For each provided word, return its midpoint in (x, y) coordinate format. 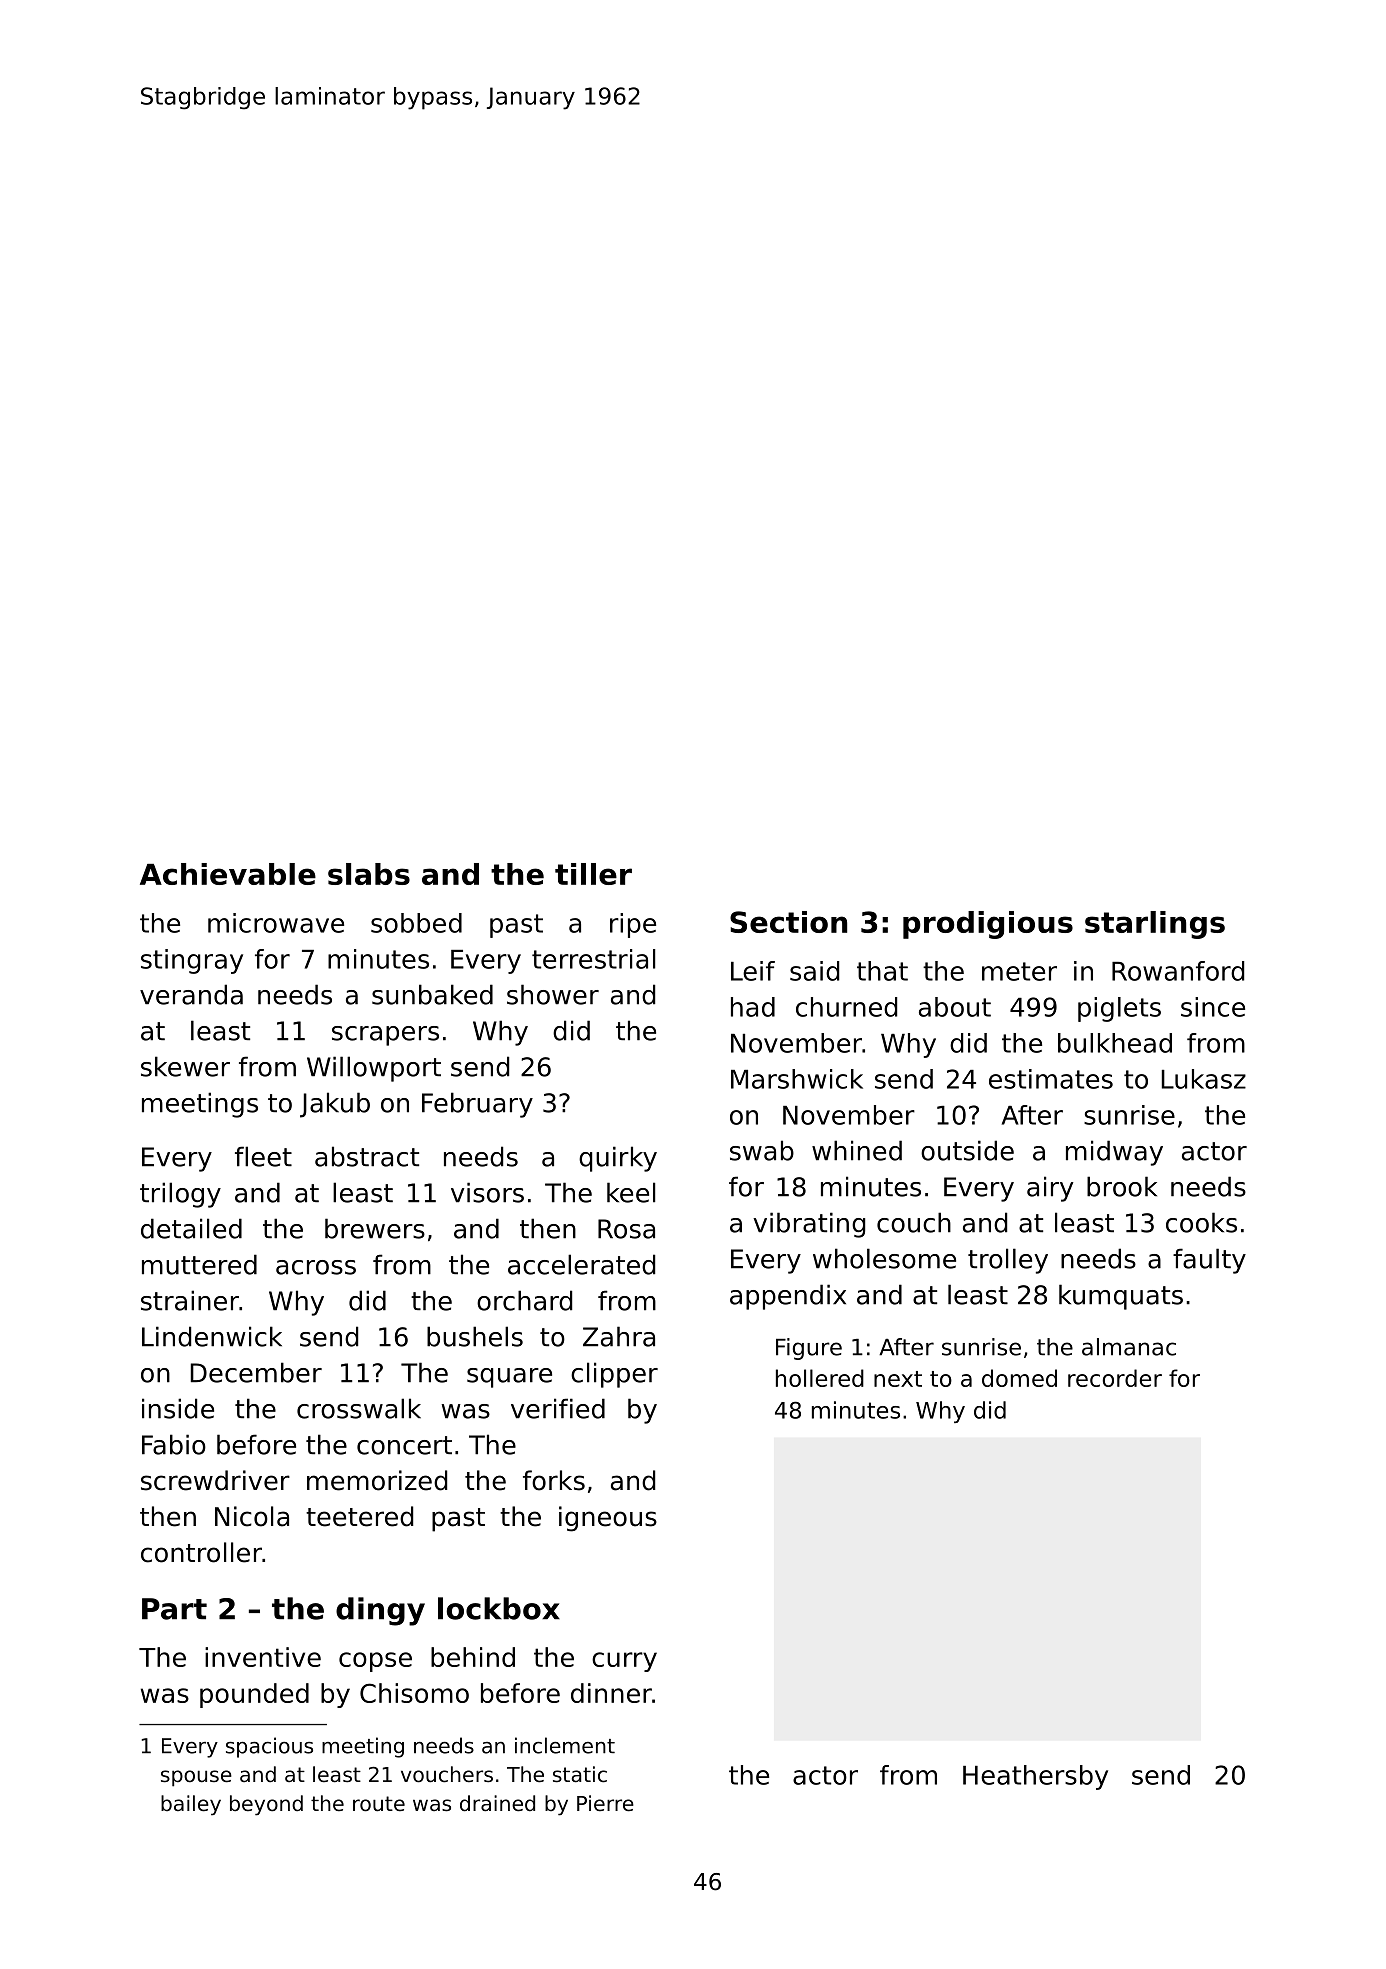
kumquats (1121, 1297)
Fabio (174, 1444)
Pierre (605, 1803)
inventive (263, 1657)
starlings (1155, 925)
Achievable (228, 874)
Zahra (619, 1336)
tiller (593, 874)
